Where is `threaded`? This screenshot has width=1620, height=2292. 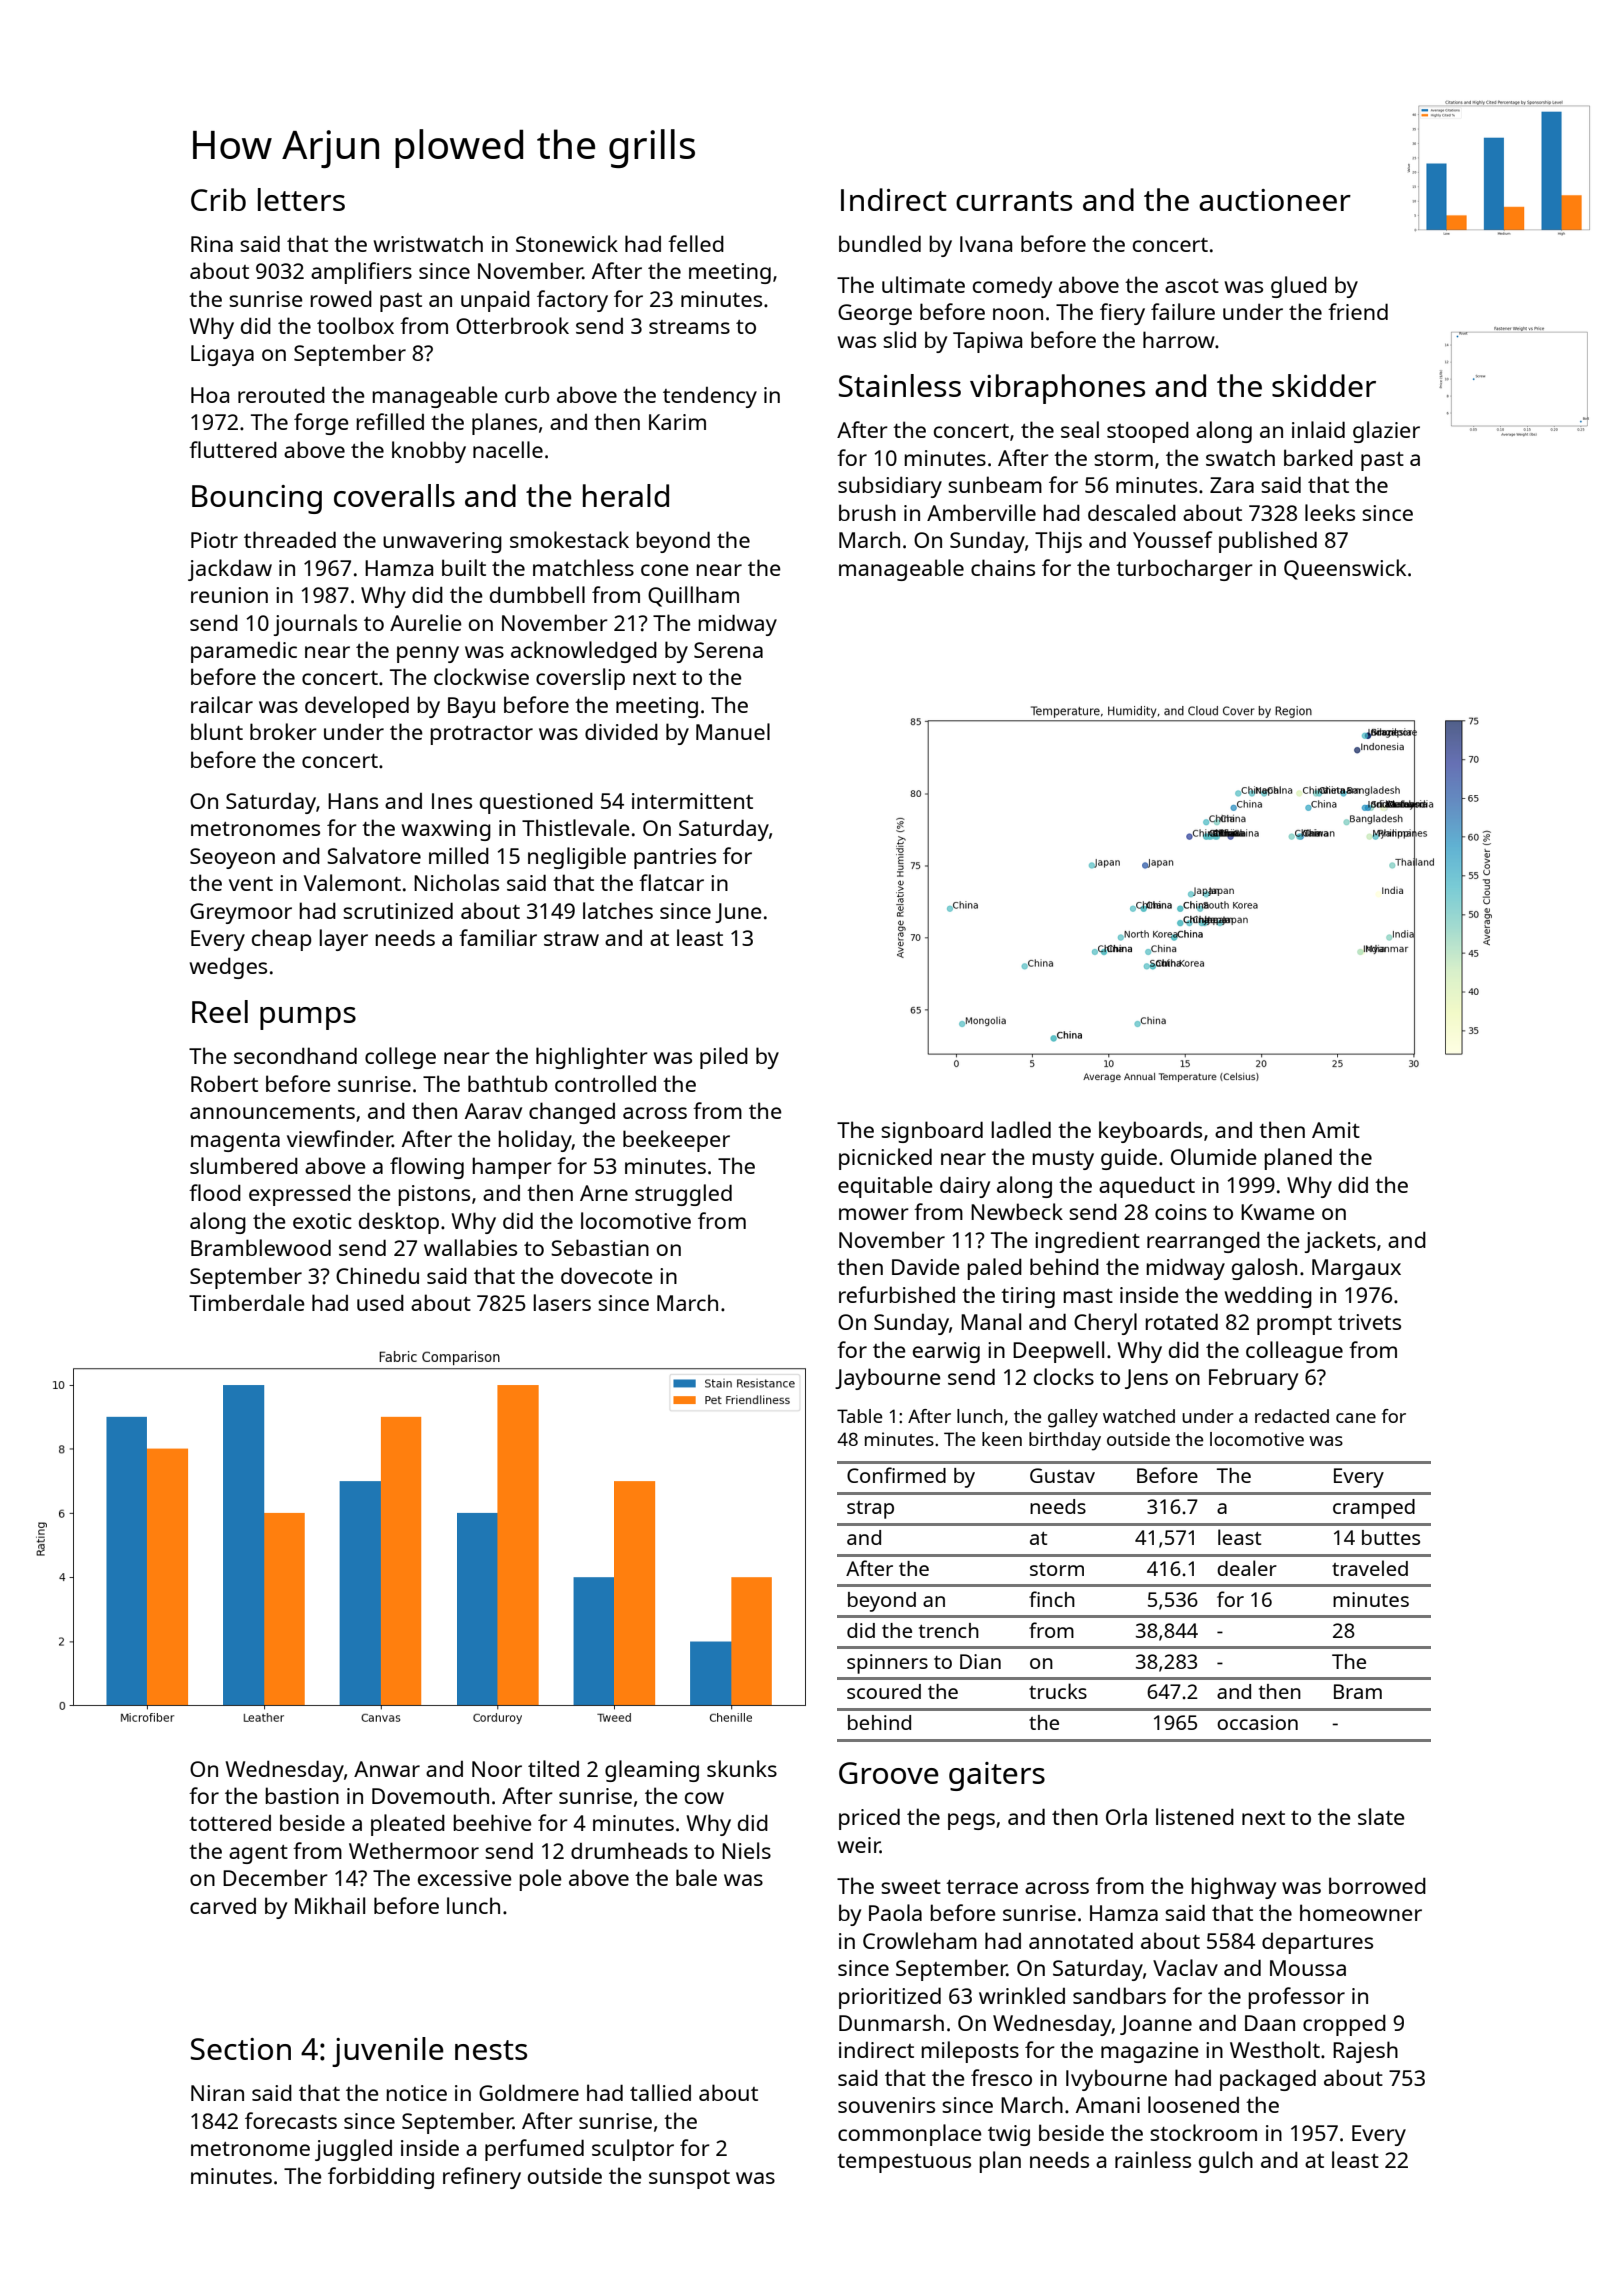 threaded is located at coordinates (290, 539).
